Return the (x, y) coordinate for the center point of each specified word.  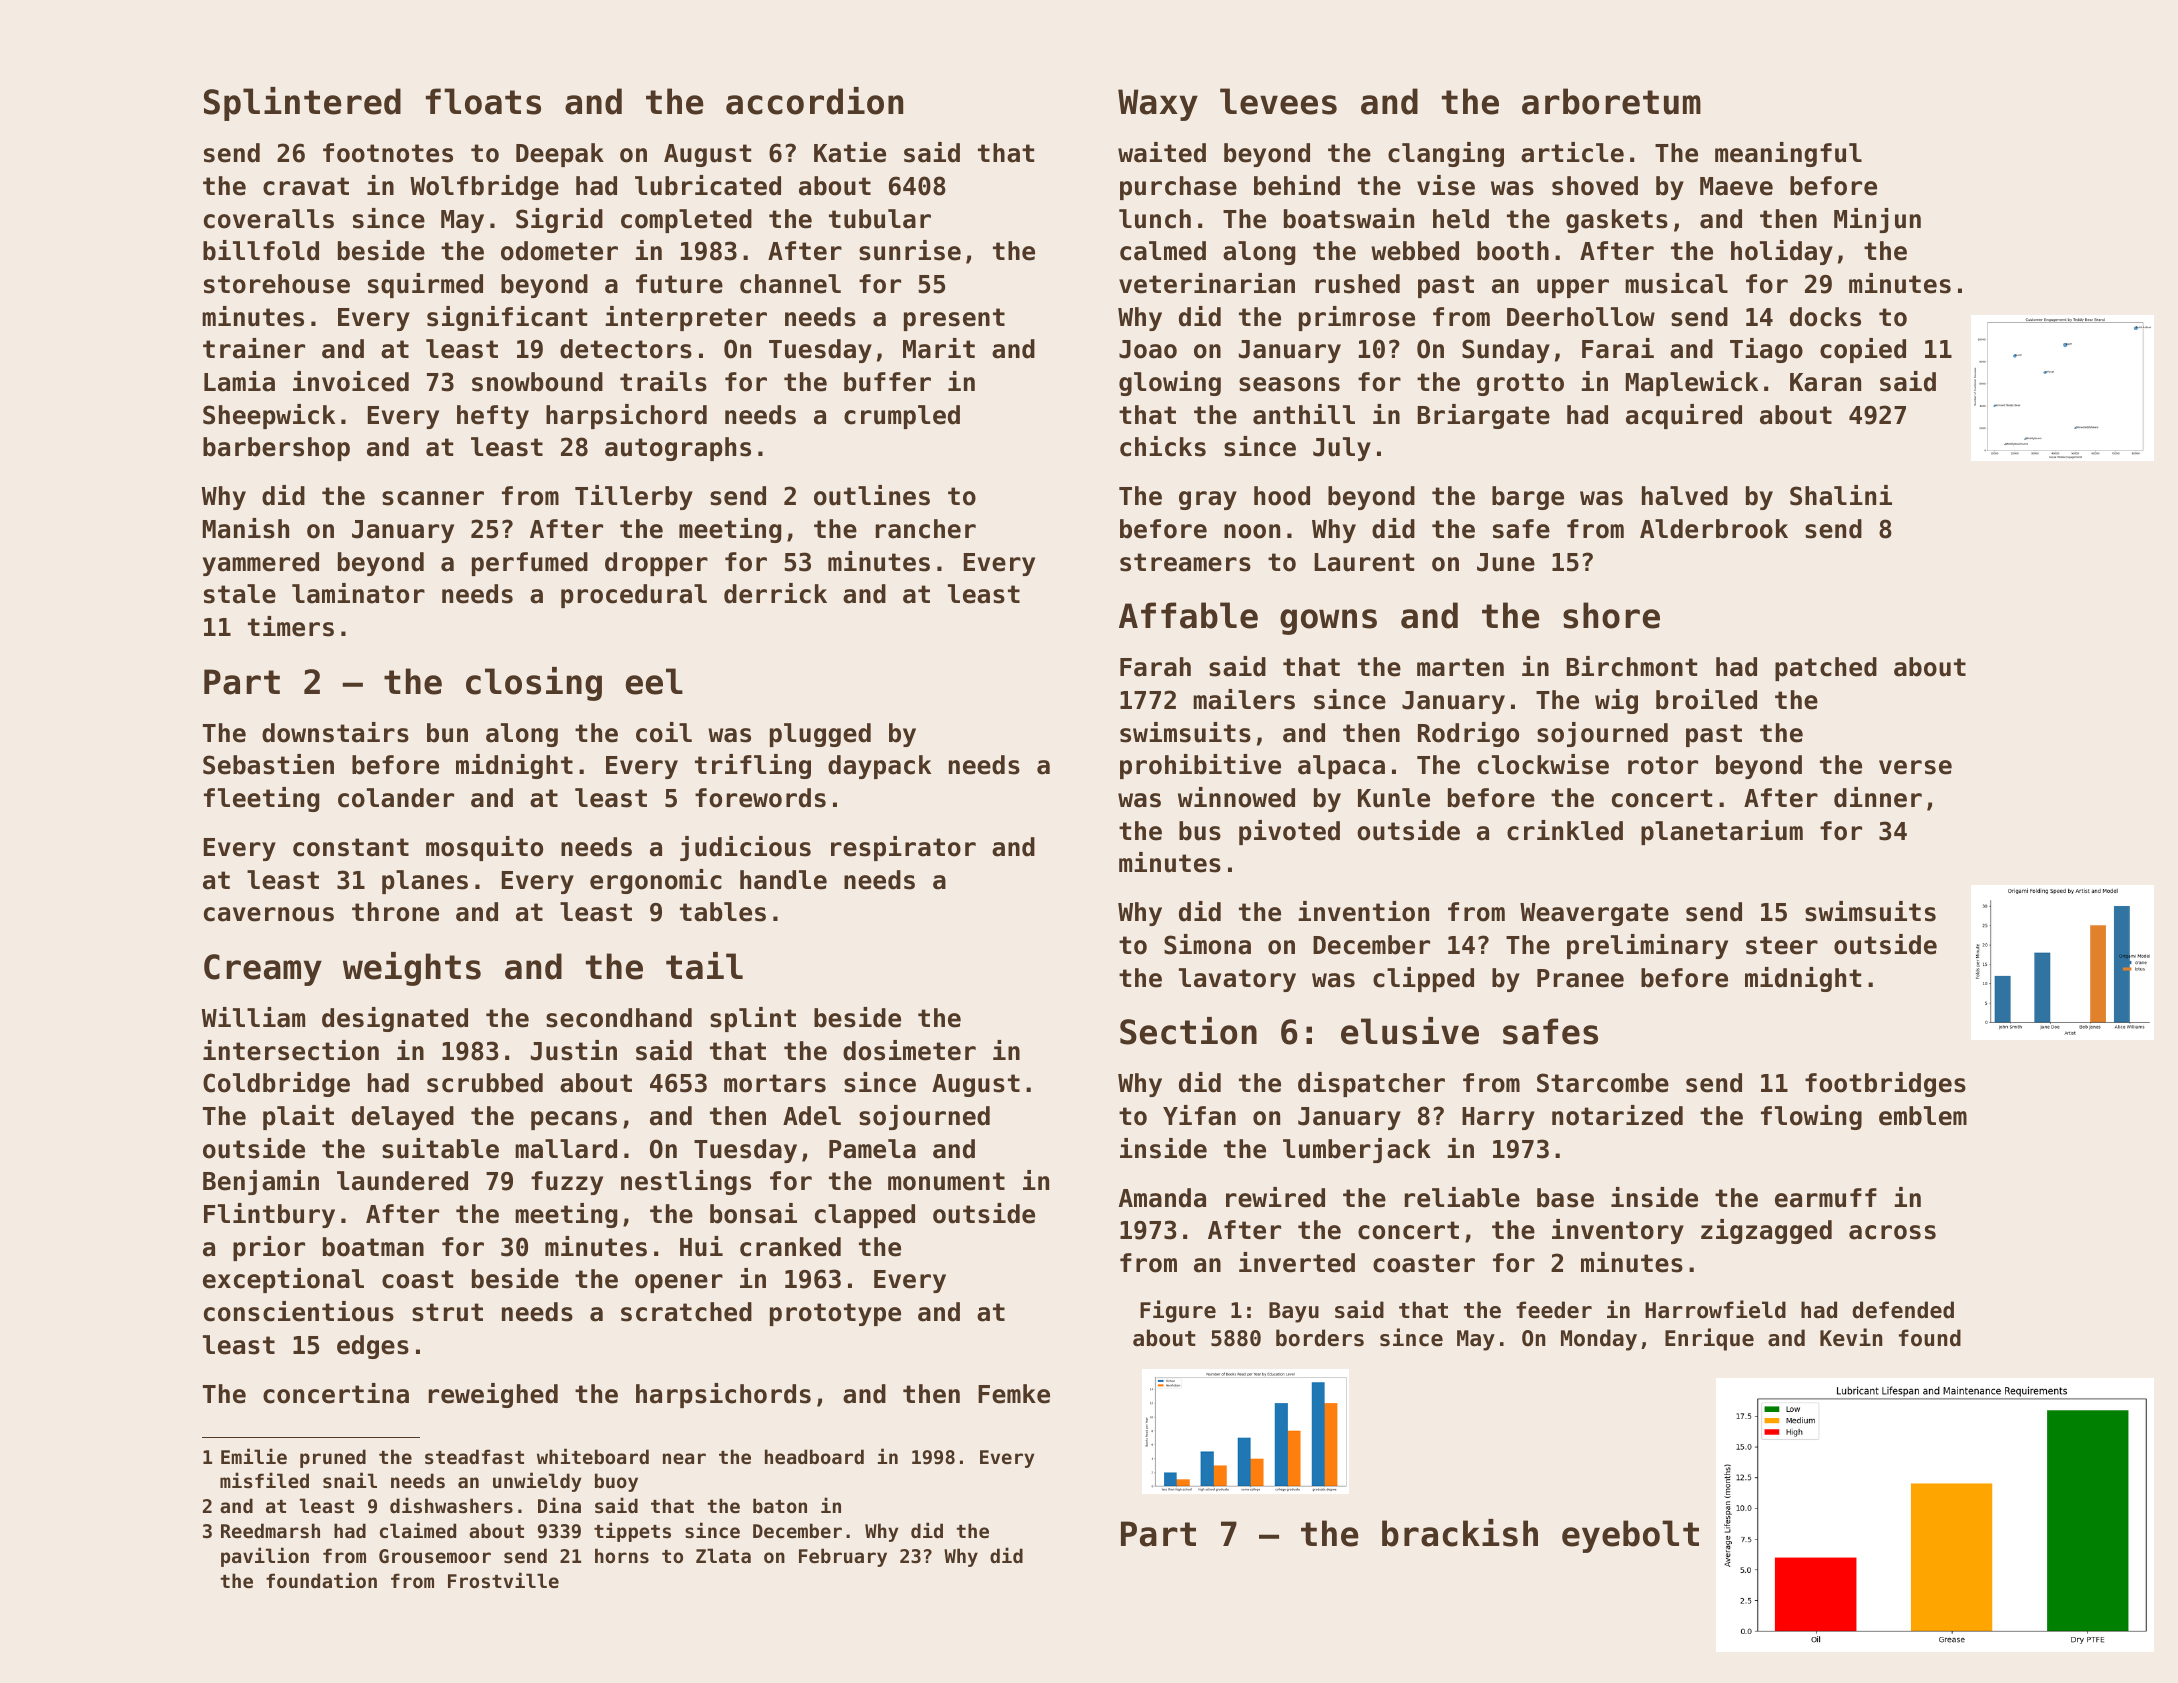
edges (373, 1347)
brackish (1460, 1533)
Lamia (239, 381)
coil (664, 732)
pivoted (1289, 832)
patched (1826, 669)
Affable (1188, 615)
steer (1782, 945)
